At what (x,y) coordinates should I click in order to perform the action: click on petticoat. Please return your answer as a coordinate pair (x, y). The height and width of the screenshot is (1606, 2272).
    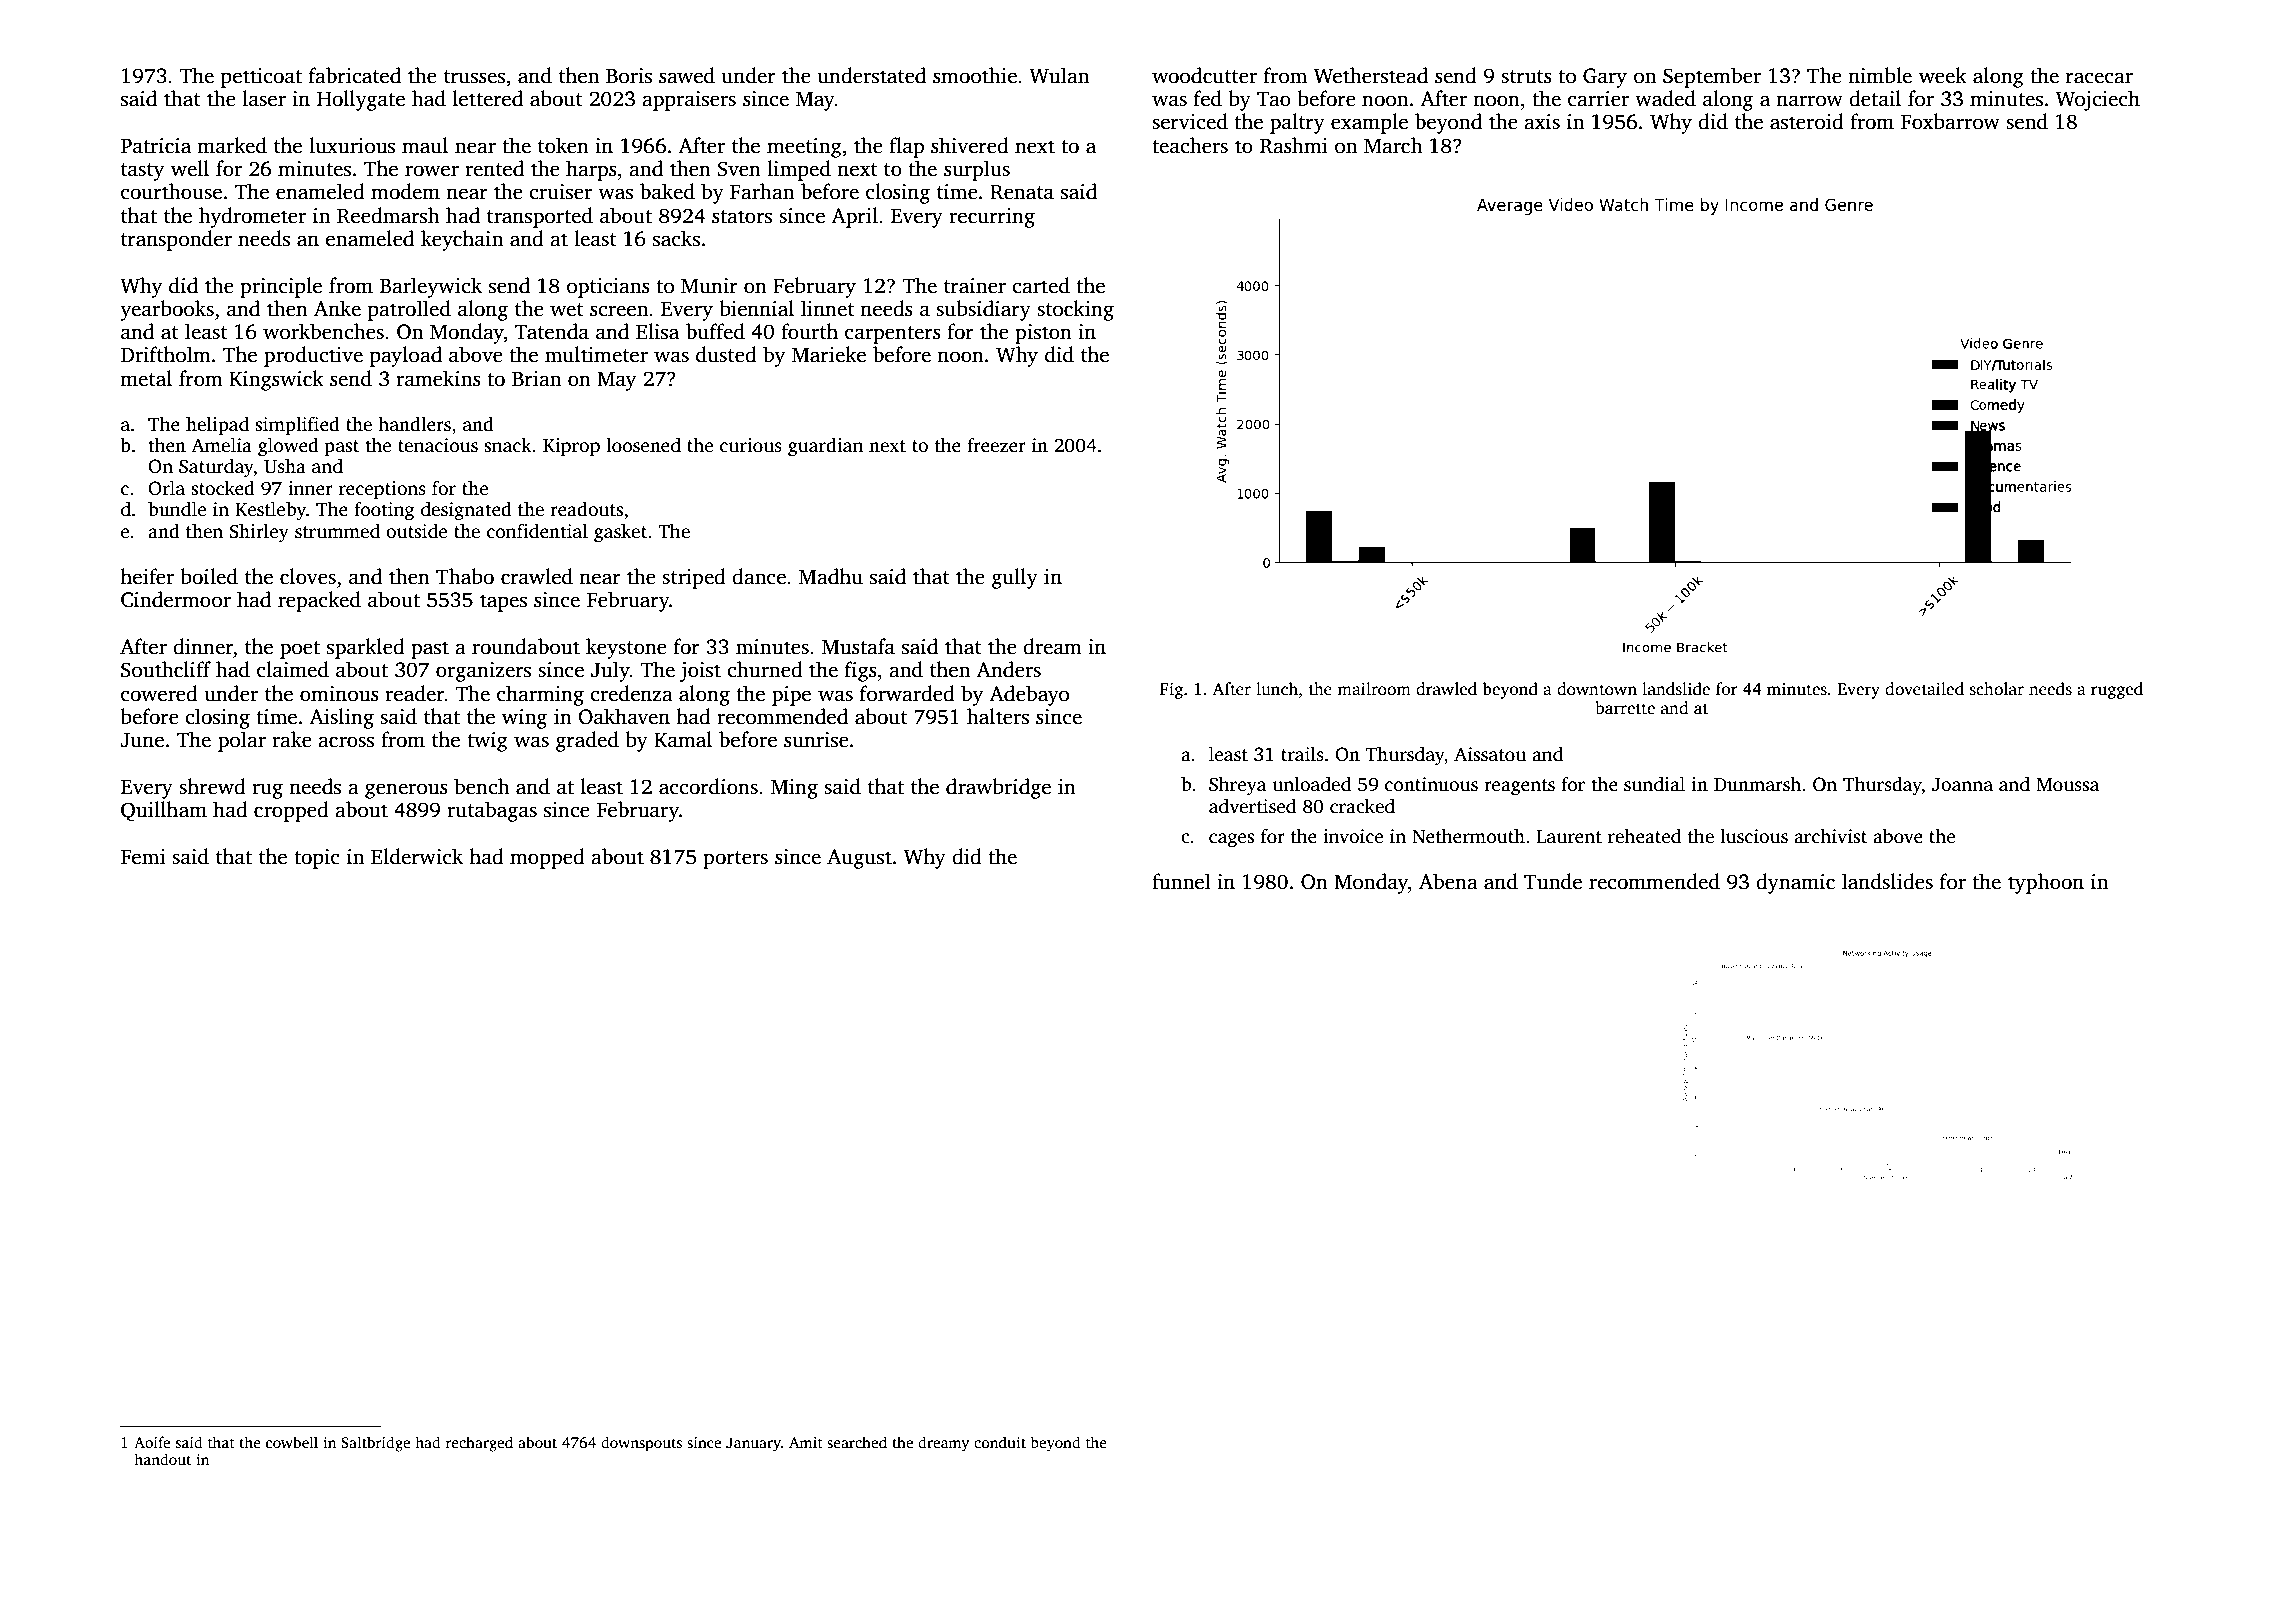
    Looking at the image, I should click on (261, 78).
